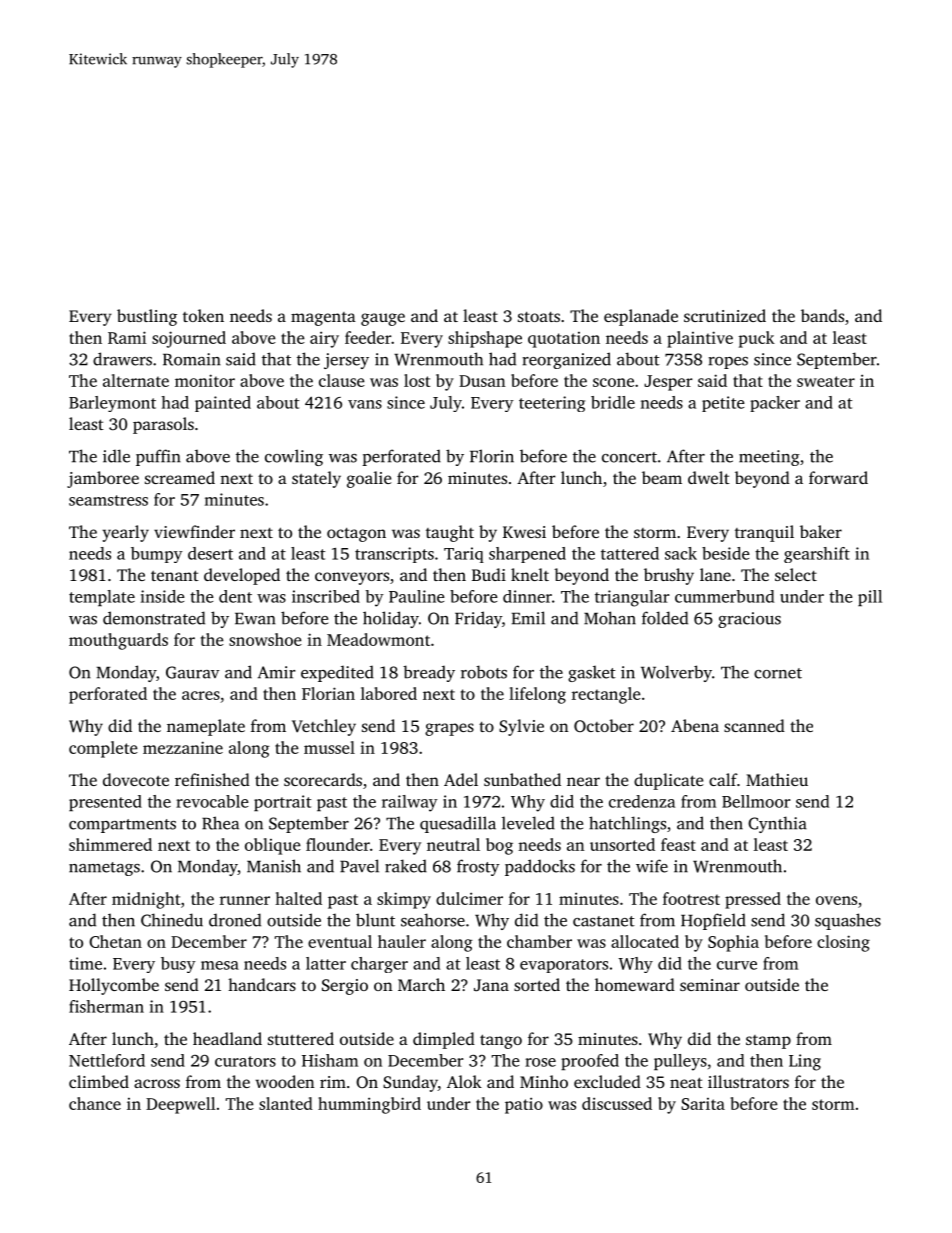 This page has height=1233, width=952. What do you see at coordinates (524, 532) in the page?
I see `Kwesi` at bounding box center [524, 532].
